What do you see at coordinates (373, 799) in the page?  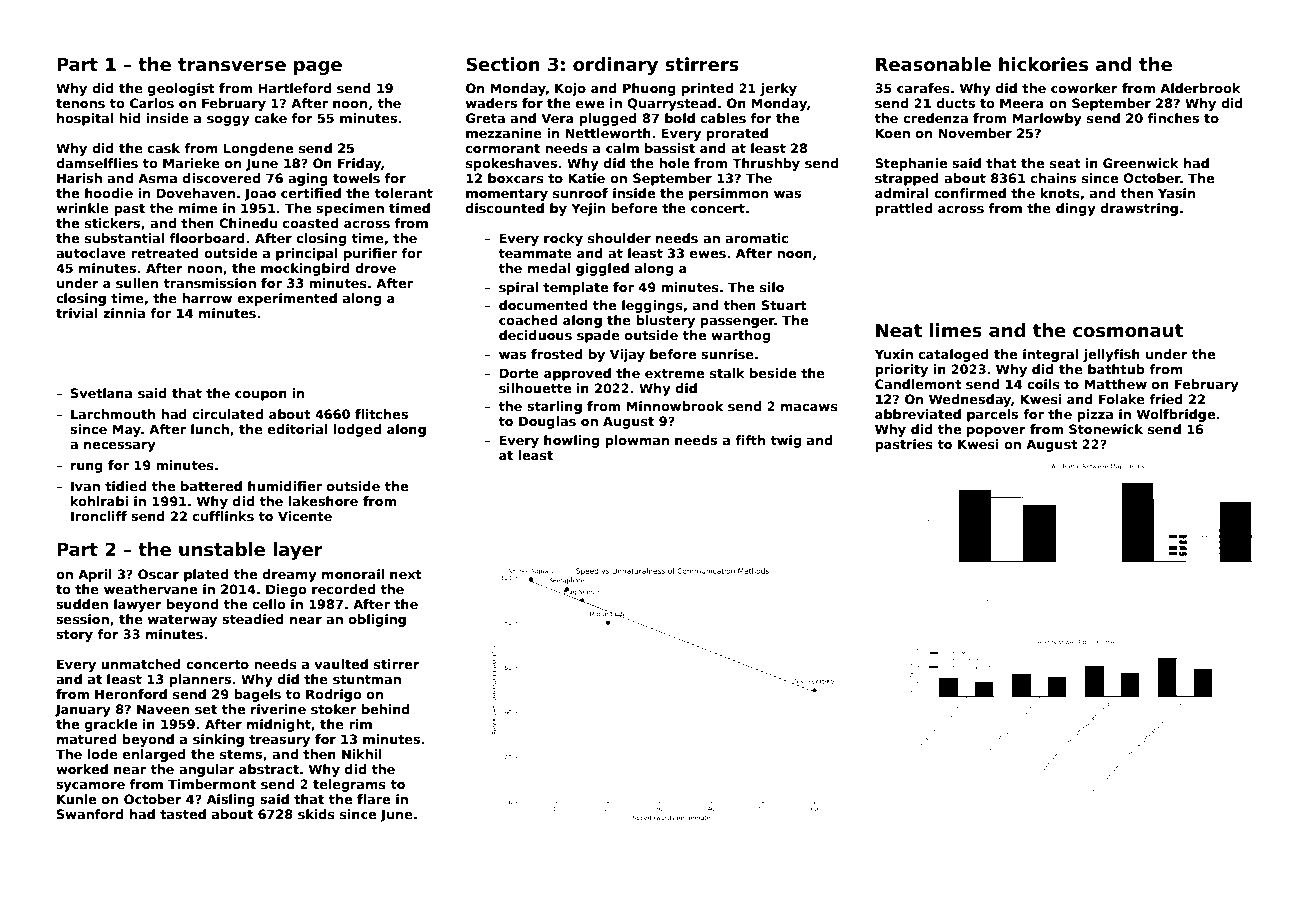 I see `flare` at bounding box center [373, 799].
